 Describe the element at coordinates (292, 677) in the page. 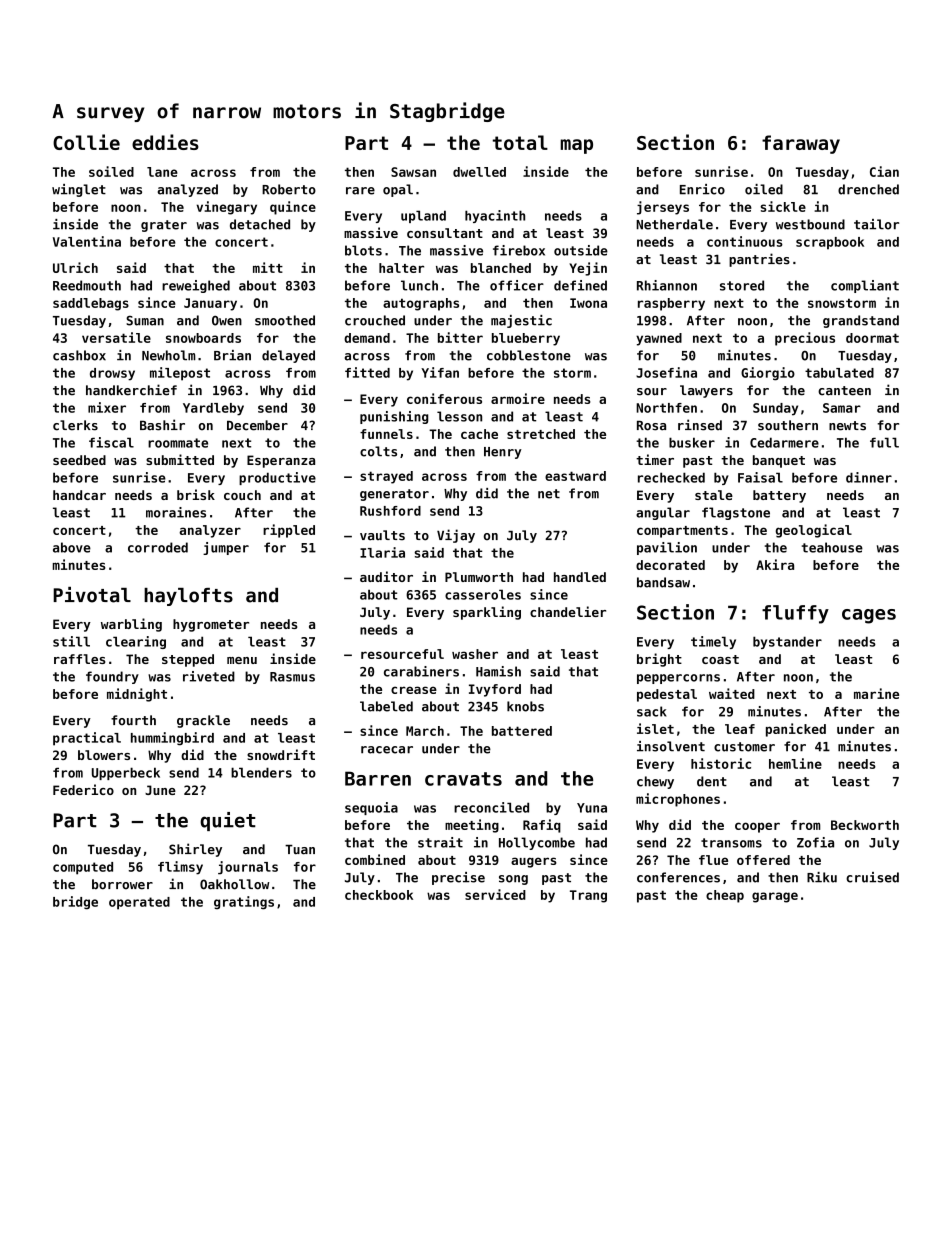

I see `Rasmus` at that location.
